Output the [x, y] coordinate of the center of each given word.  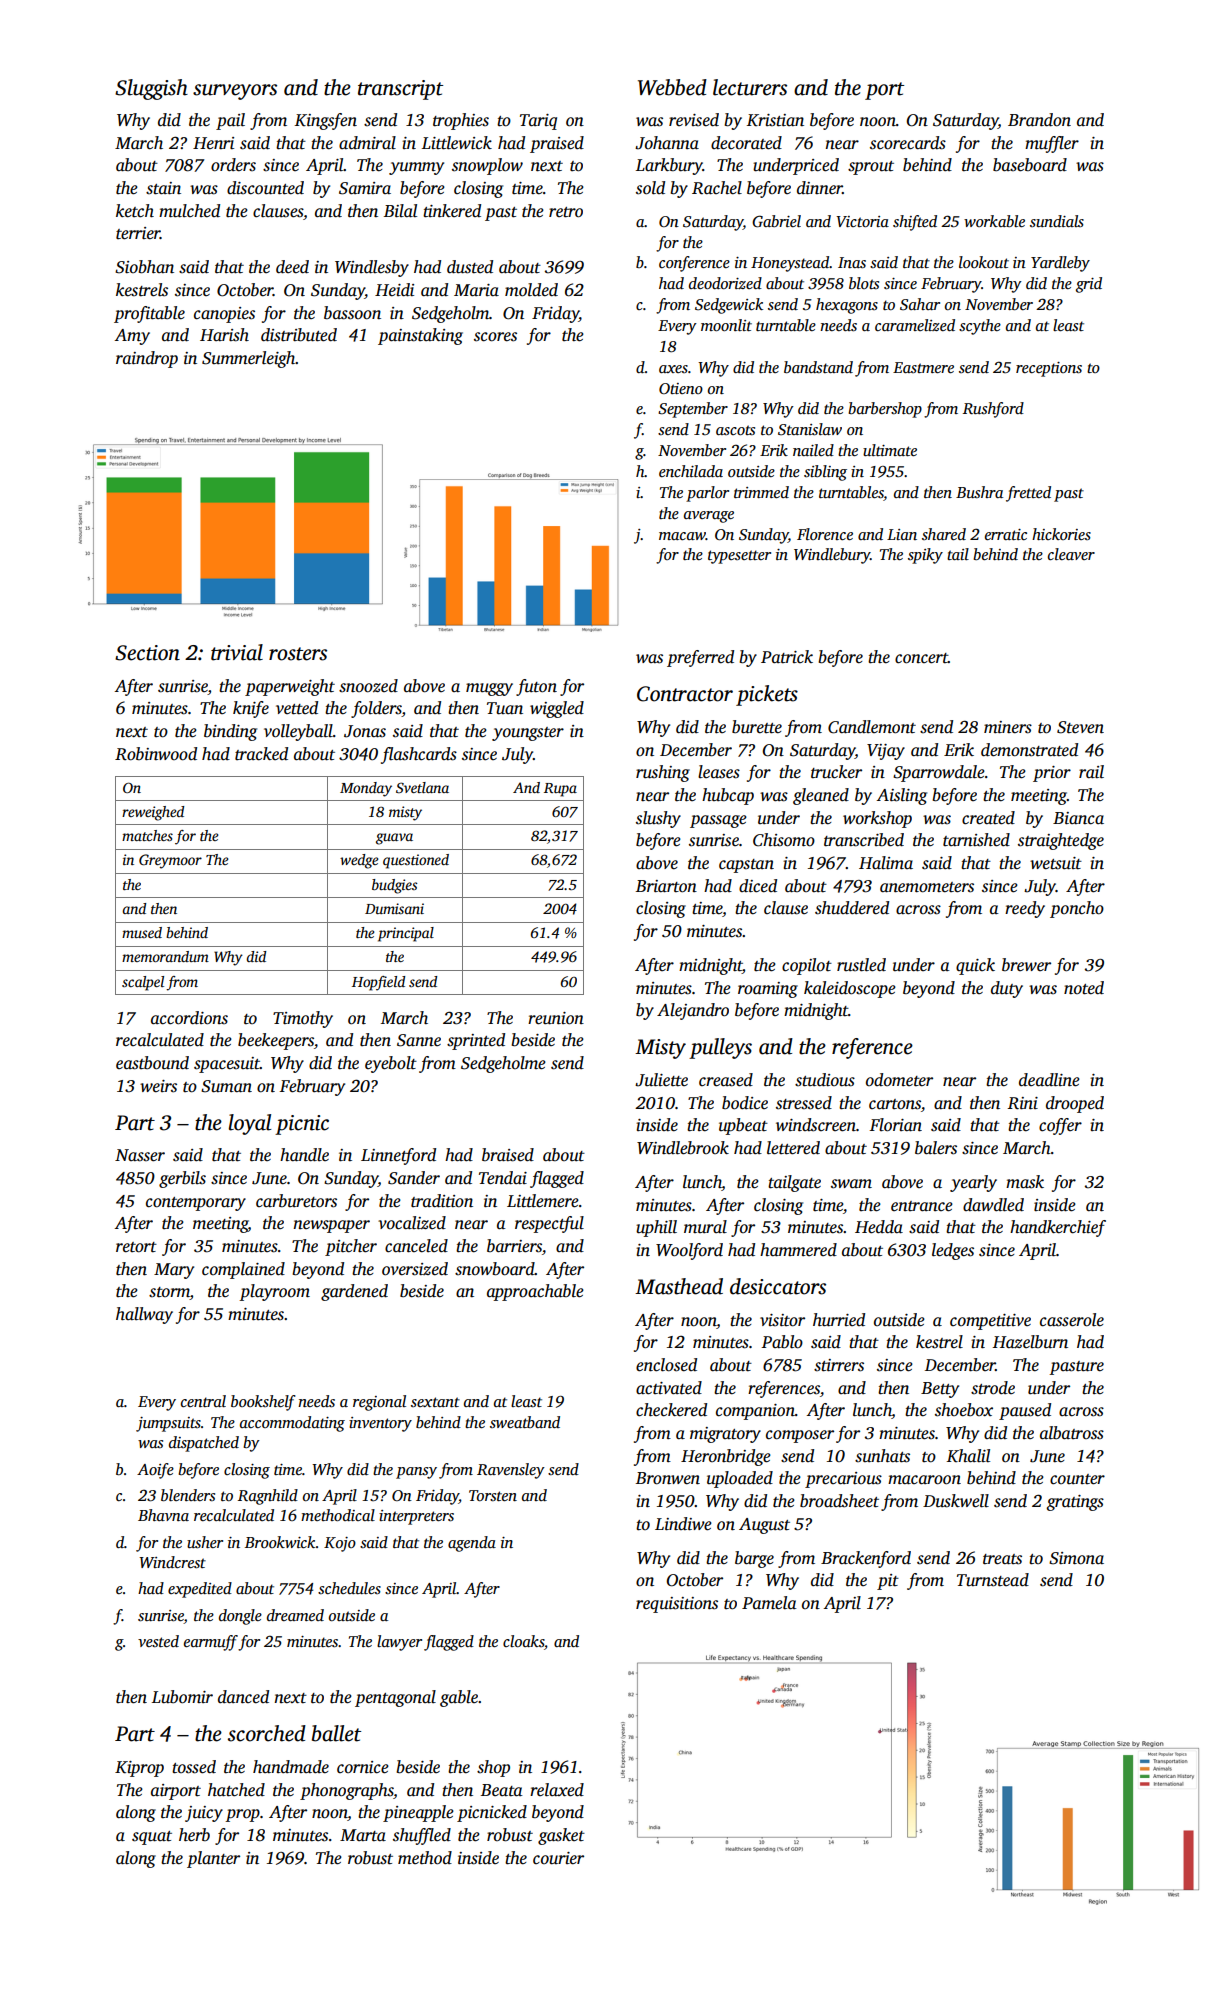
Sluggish [151, 89]
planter [213, 1859]
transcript [400, 90]
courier [558, 1858]
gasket [561, 1836]
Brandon [1039, 120]
